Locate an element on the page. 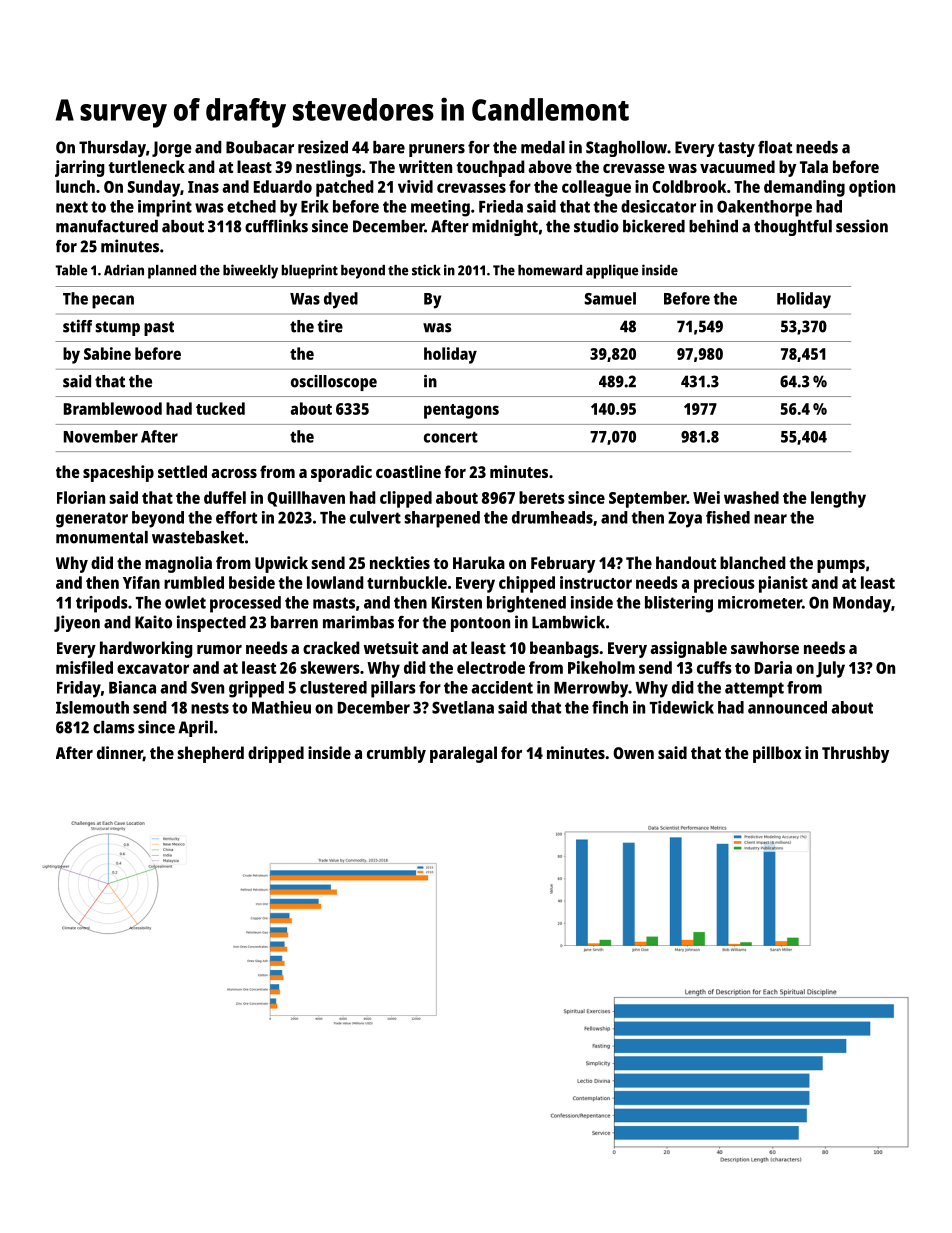 Image resolution: width=952 pixels, height=1233 pixels. stick is located at coordinates (426, 270).
